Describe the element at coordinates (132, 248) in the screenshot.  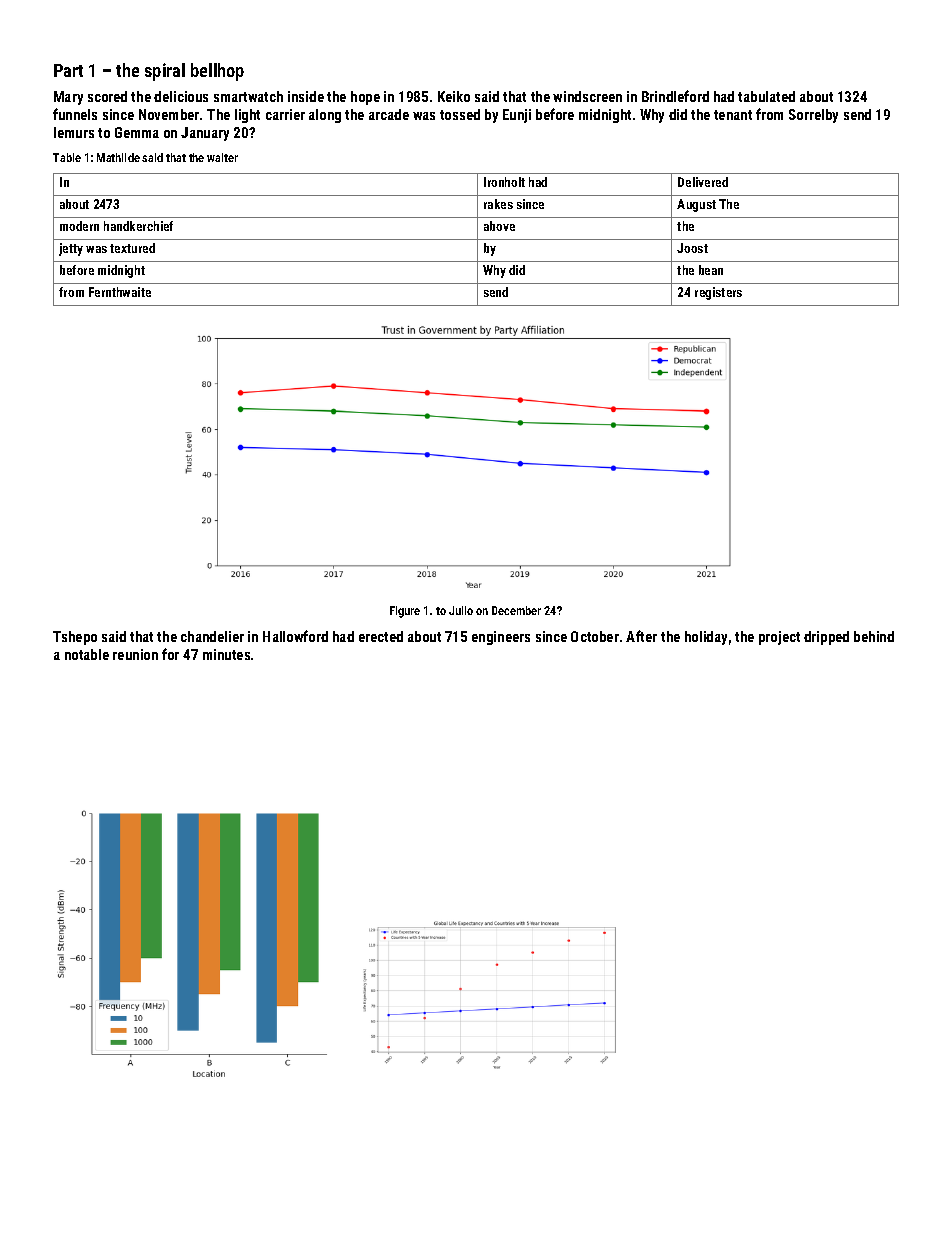
I see `textured` at that location.
